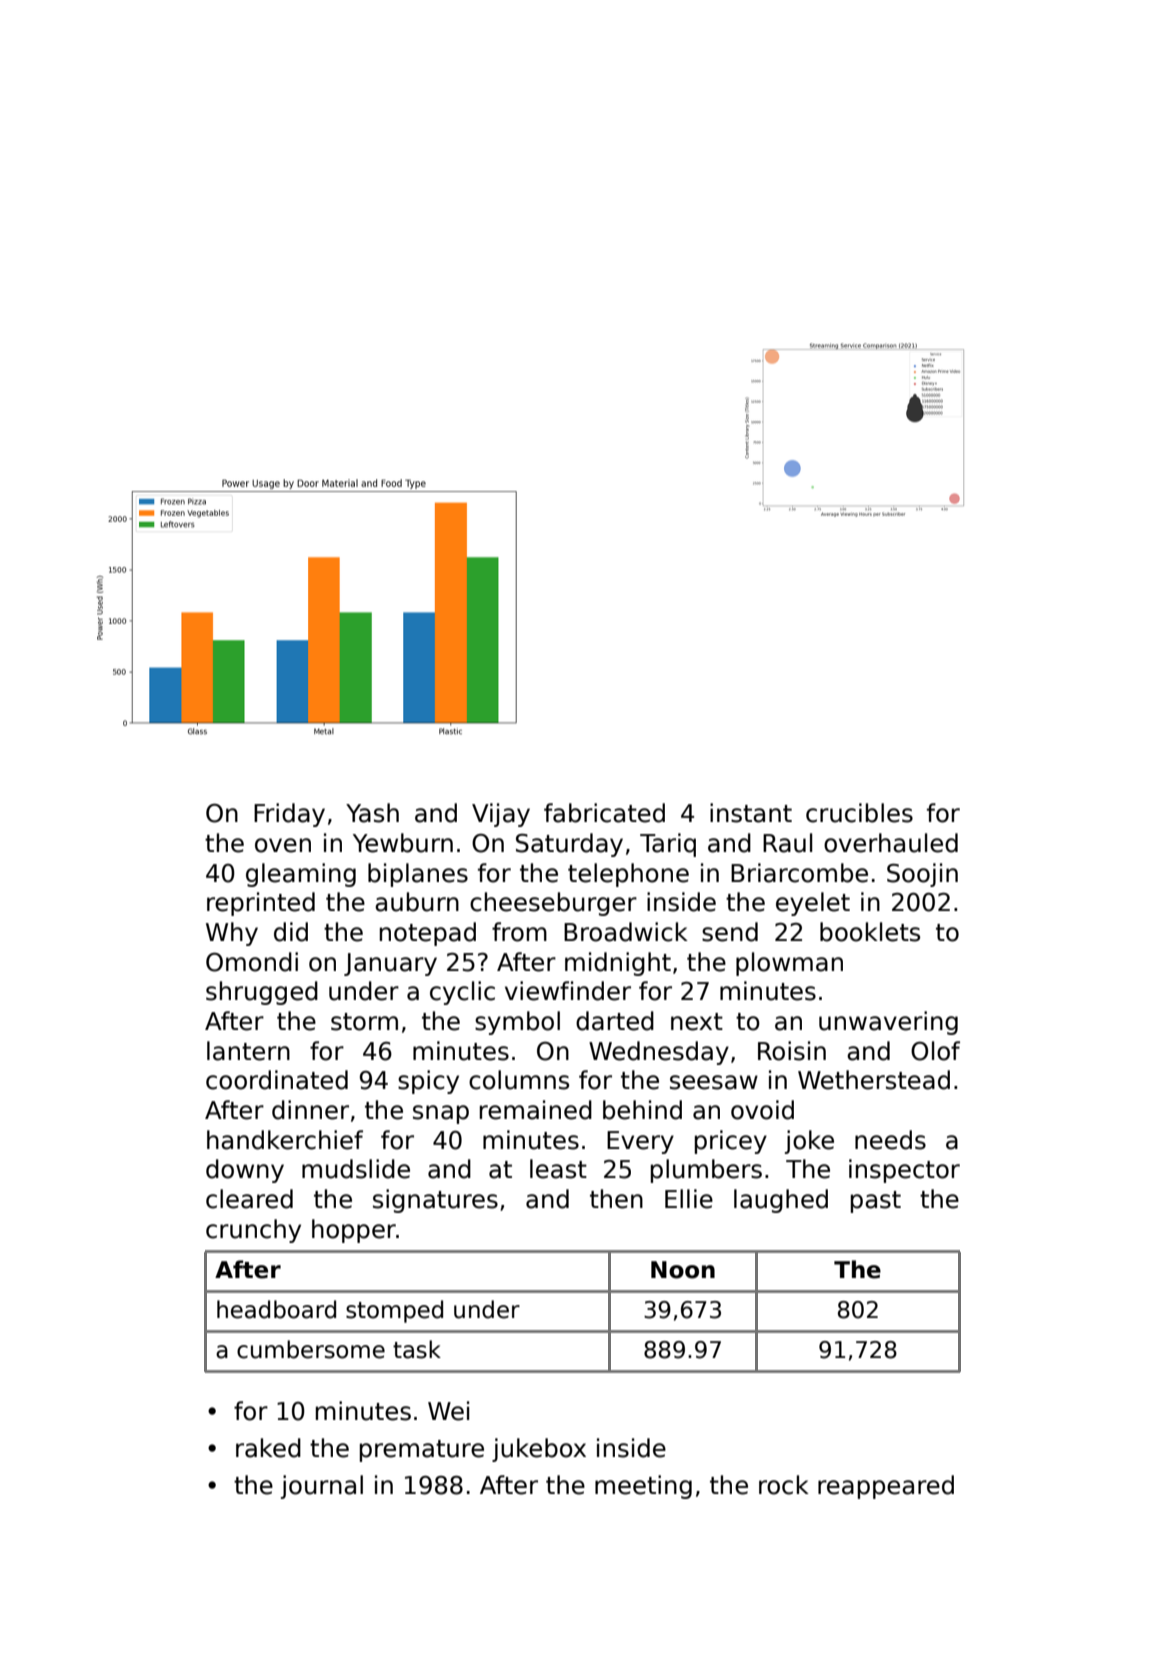  Describe the element at coordinates (558, 1169) in the screenshot. I see `least` at that location.
